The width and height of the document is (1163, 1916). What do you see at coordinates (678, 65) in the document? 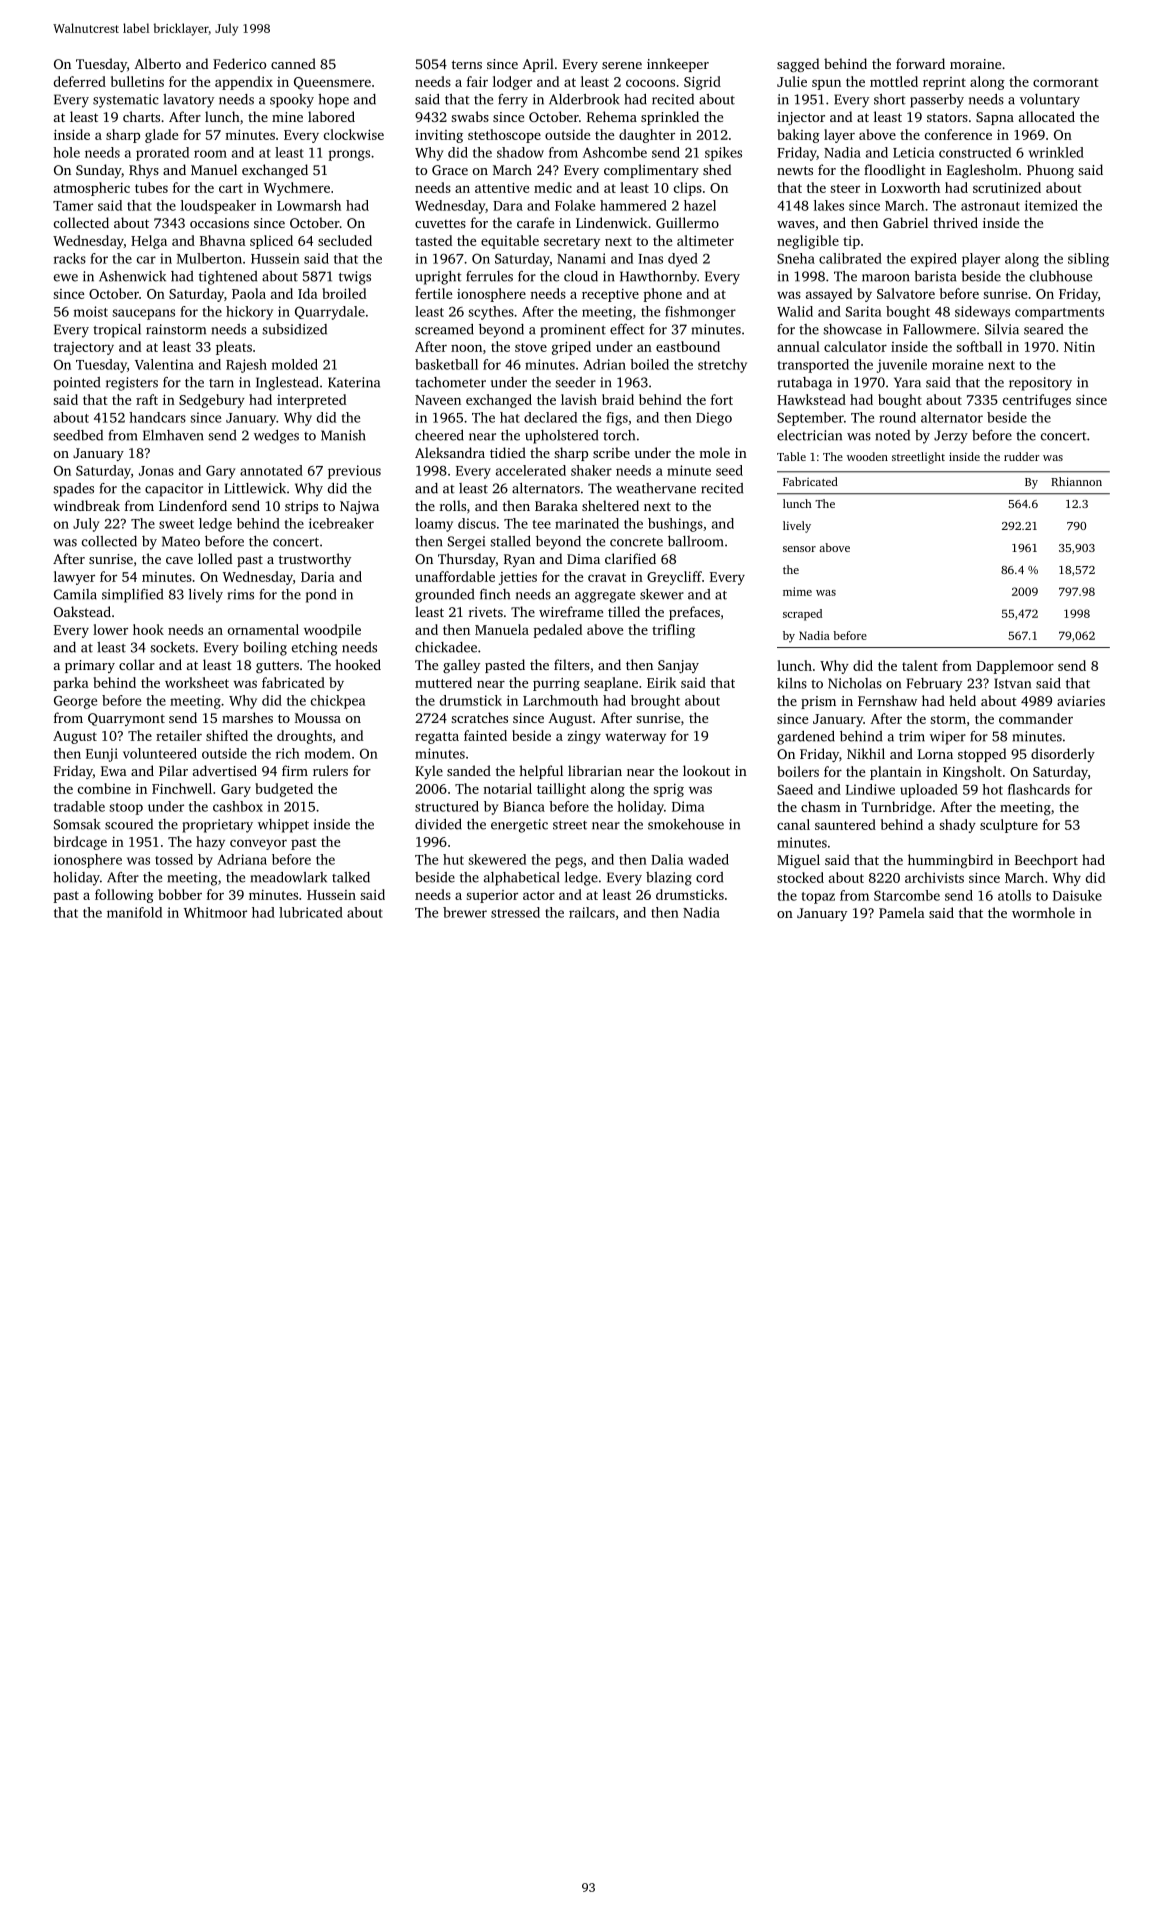
I see `innkeeper` at bounding box center [678, 65].
